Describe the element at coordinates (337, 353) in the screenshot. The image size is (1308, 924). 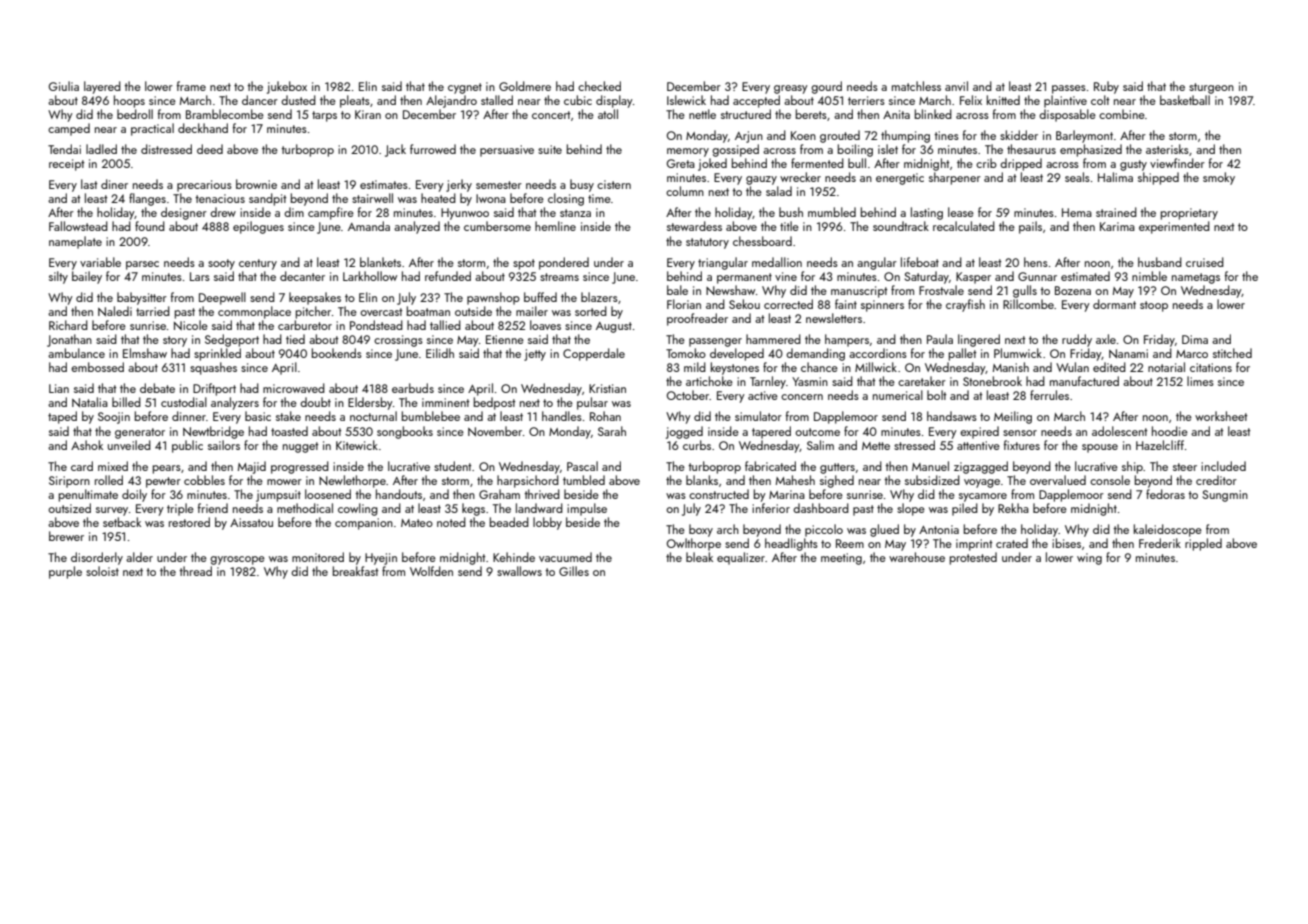
I see `bookends` at that location.
